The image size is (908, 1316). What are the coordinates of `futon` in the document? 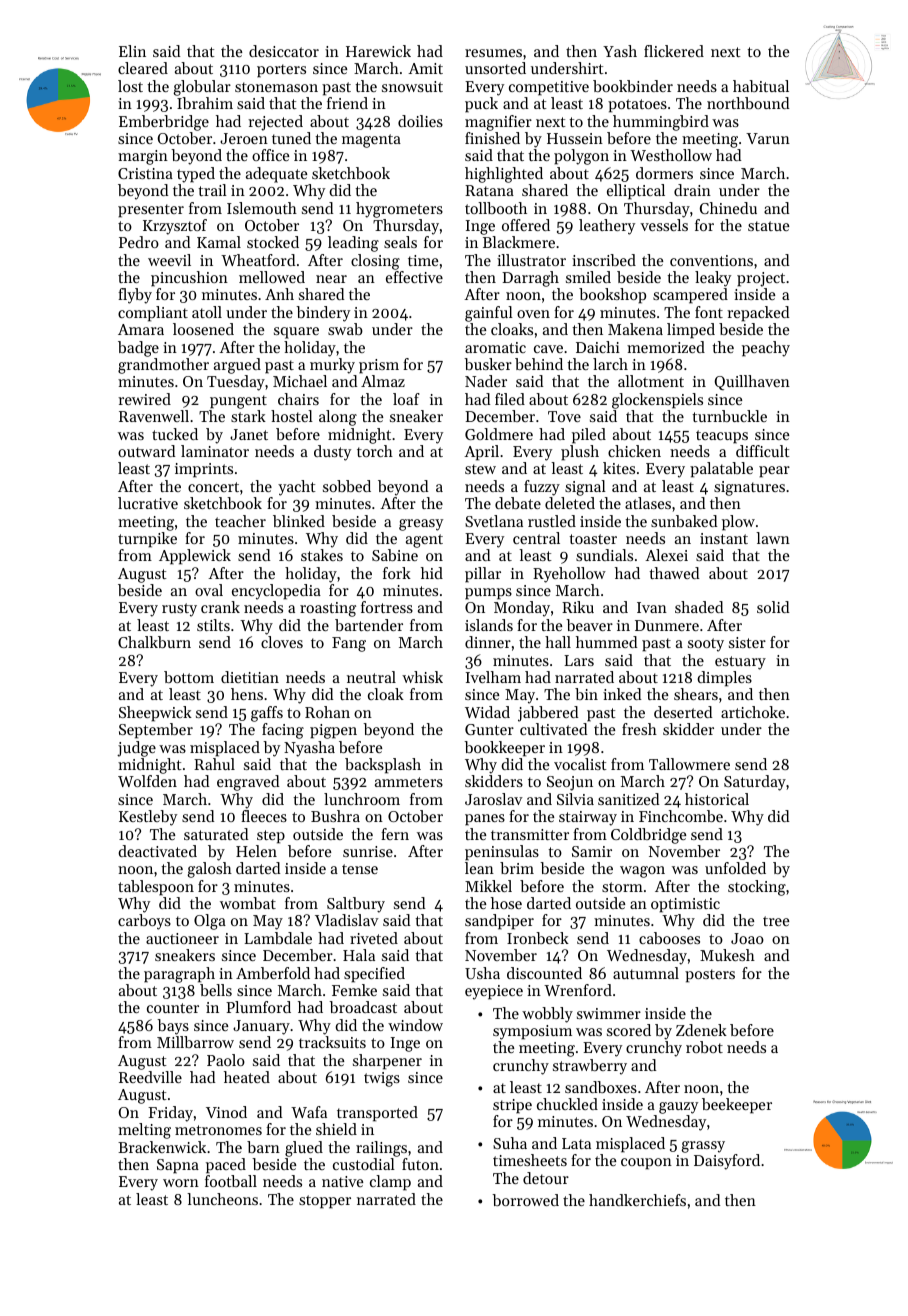 It's located at (420, 1164).
